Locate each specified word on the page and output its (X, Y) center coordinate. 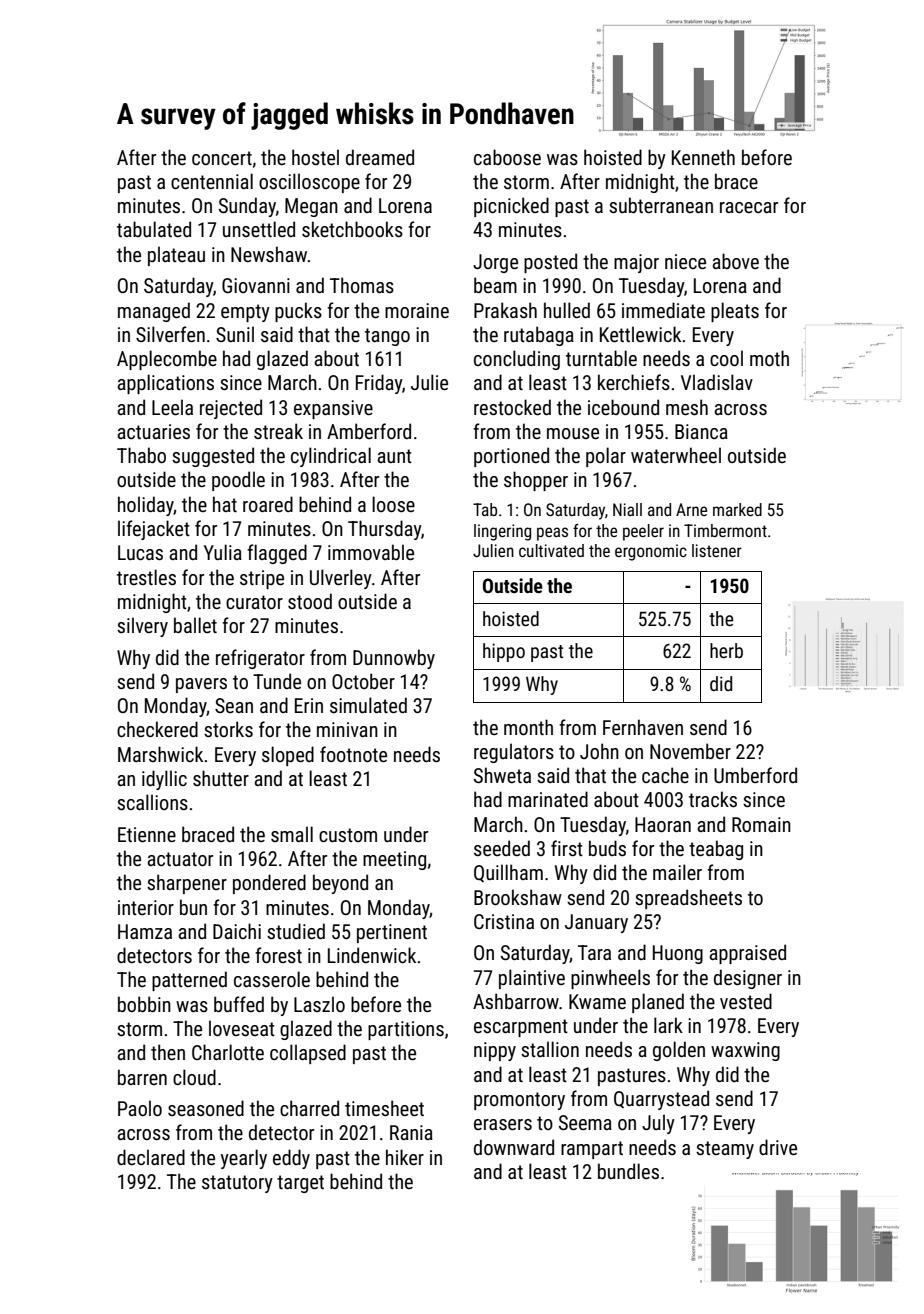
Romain (761, 824)
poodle (238, 481)
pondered (269, 884)
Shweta (502, 775)
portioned (511, 457)
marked (737, 509)
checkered (157, 729)
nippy (495, 1051)
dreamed (380, 157)
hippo (504, 652)
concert (222, 158)
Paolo (140, 1108)
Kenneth (703, 157)
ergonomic (651, 552)
